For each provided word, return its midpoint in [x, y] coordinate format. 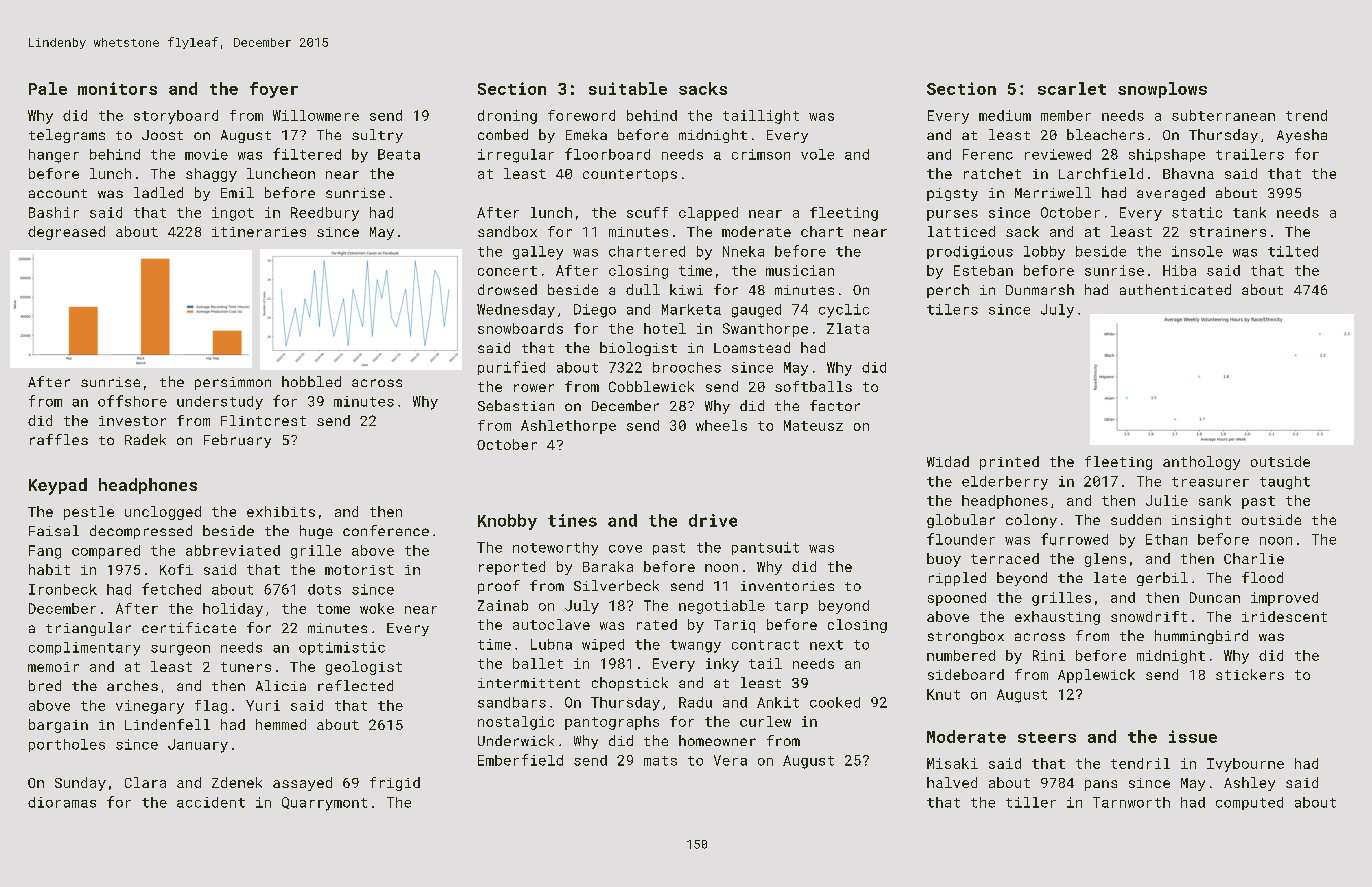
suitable [628, 88]
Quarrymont [324, 804]
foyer [274, 90]
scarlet [1072, 88]
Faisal [54, 530]
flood [1262, 577]
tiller [1031, 802]
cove [625, 549]
